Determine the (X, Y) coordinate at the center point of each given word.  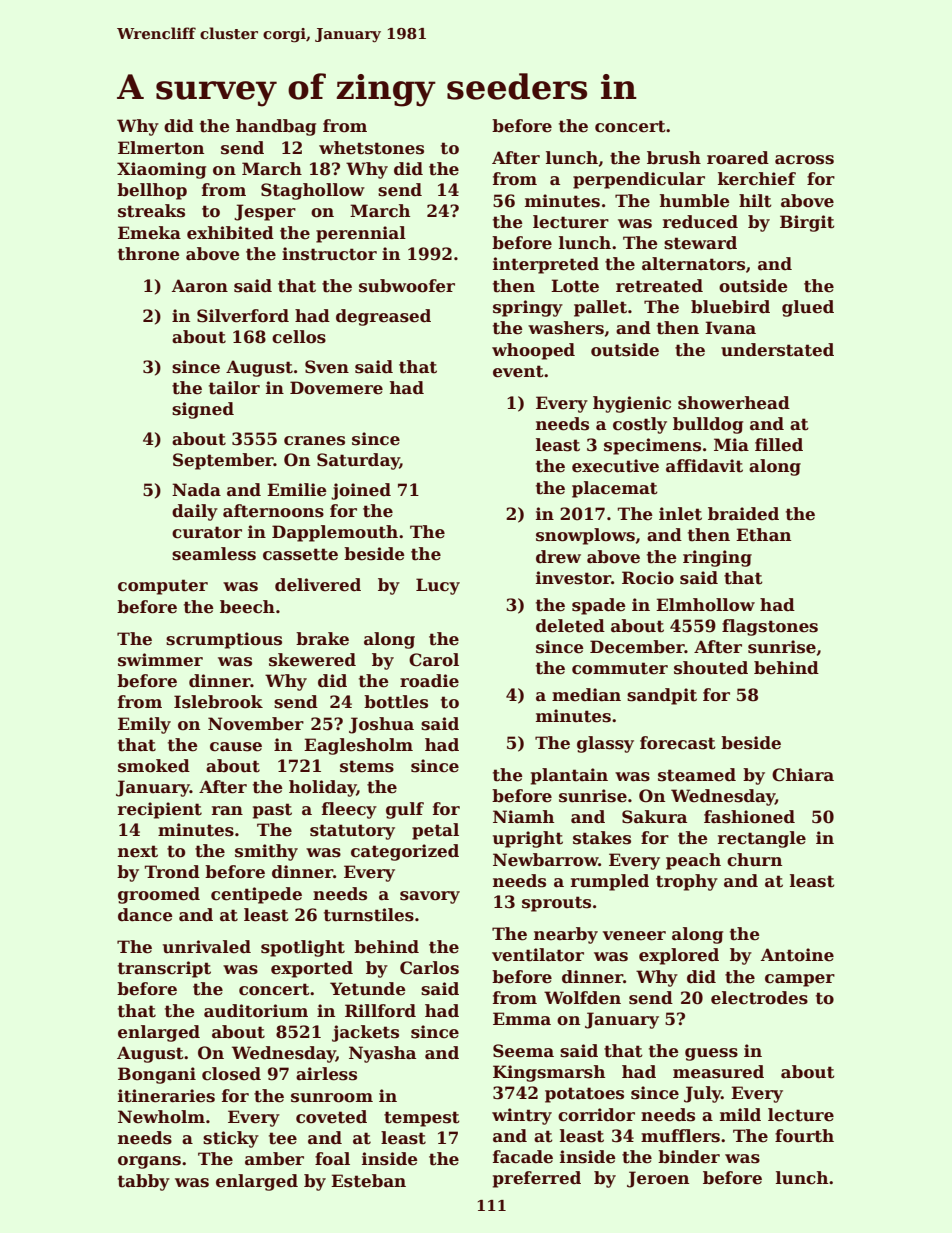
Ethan (763, 535)
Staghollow (313, 191)
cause (236, 747)
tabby (144, 1182)
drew (558, 557)
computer (163, 587)
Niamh (523, 817)
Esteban (368, 1181)
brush (674, 158)
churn (754, 860)
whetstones (371, 148)
